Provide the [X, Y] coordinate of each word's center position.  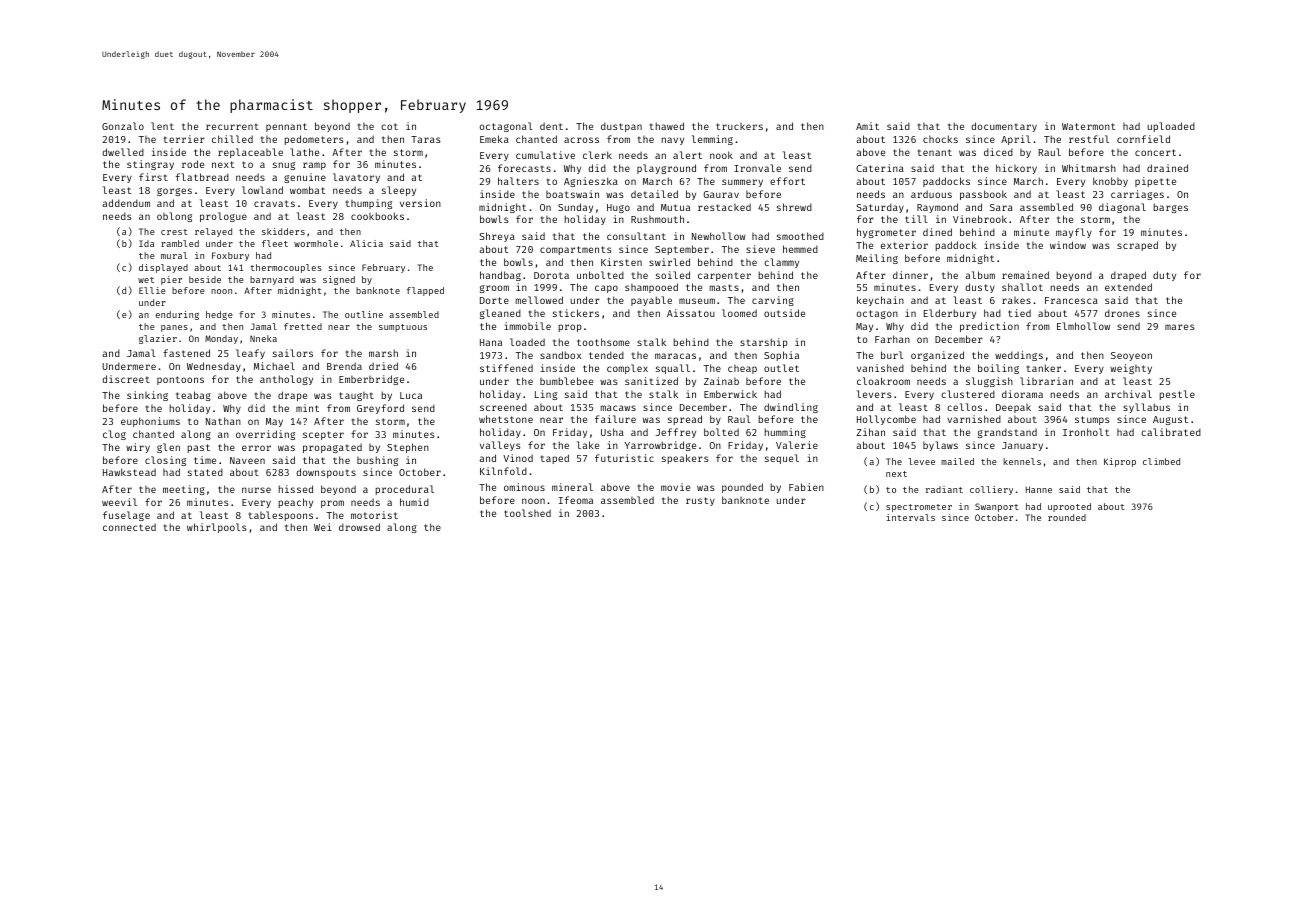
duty [1164, 276]
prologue [223, 217]
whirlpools [217, 528]
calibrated [1171, 432]
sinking [147, 396]
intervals [911, 517]
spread [685, 420]
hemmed [800, 249]
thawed [667, 126]
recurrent [232, 126]
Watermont [1088, 126]
